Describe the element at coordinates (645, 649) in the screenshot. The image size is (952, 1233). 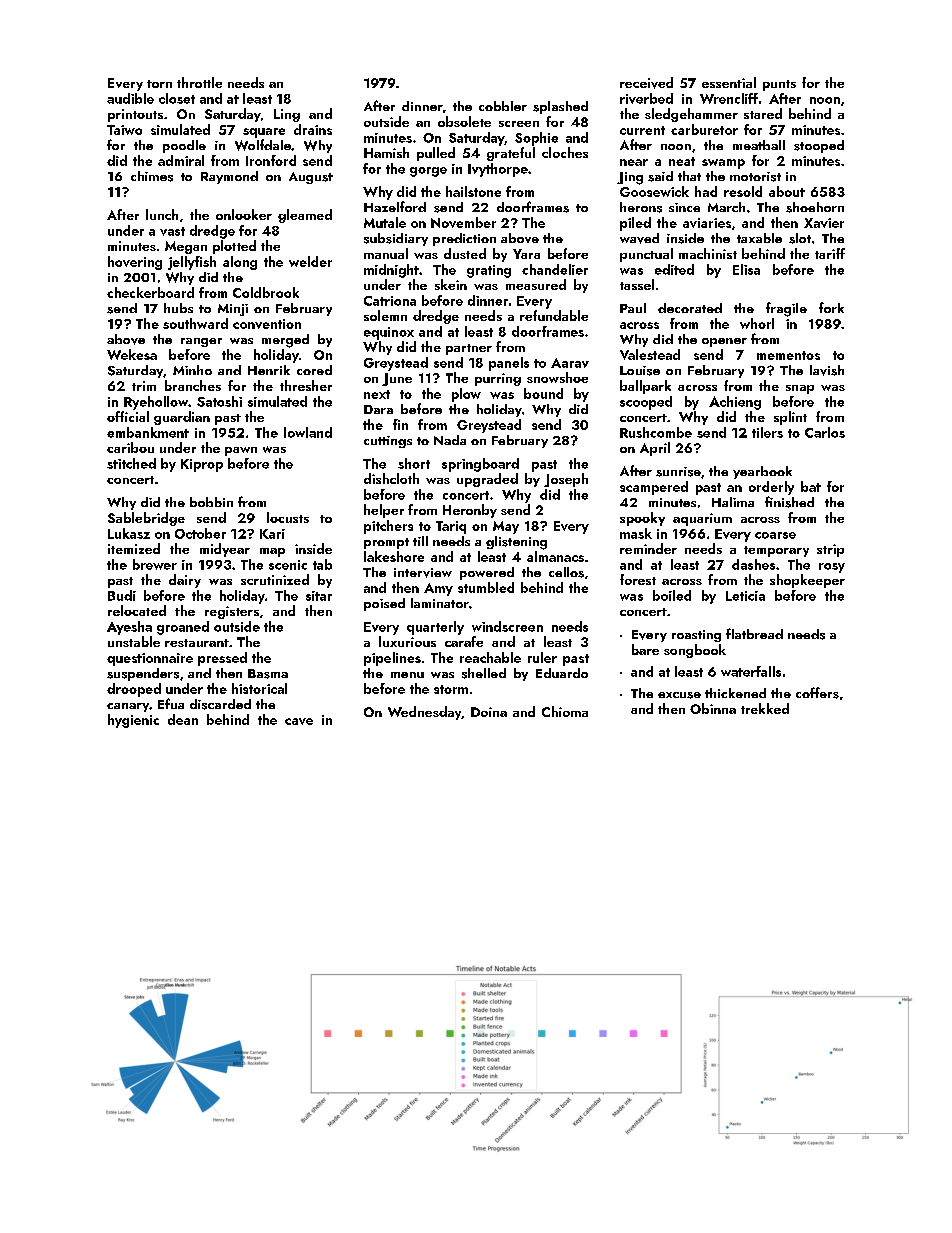
I see `bare` at that location.
